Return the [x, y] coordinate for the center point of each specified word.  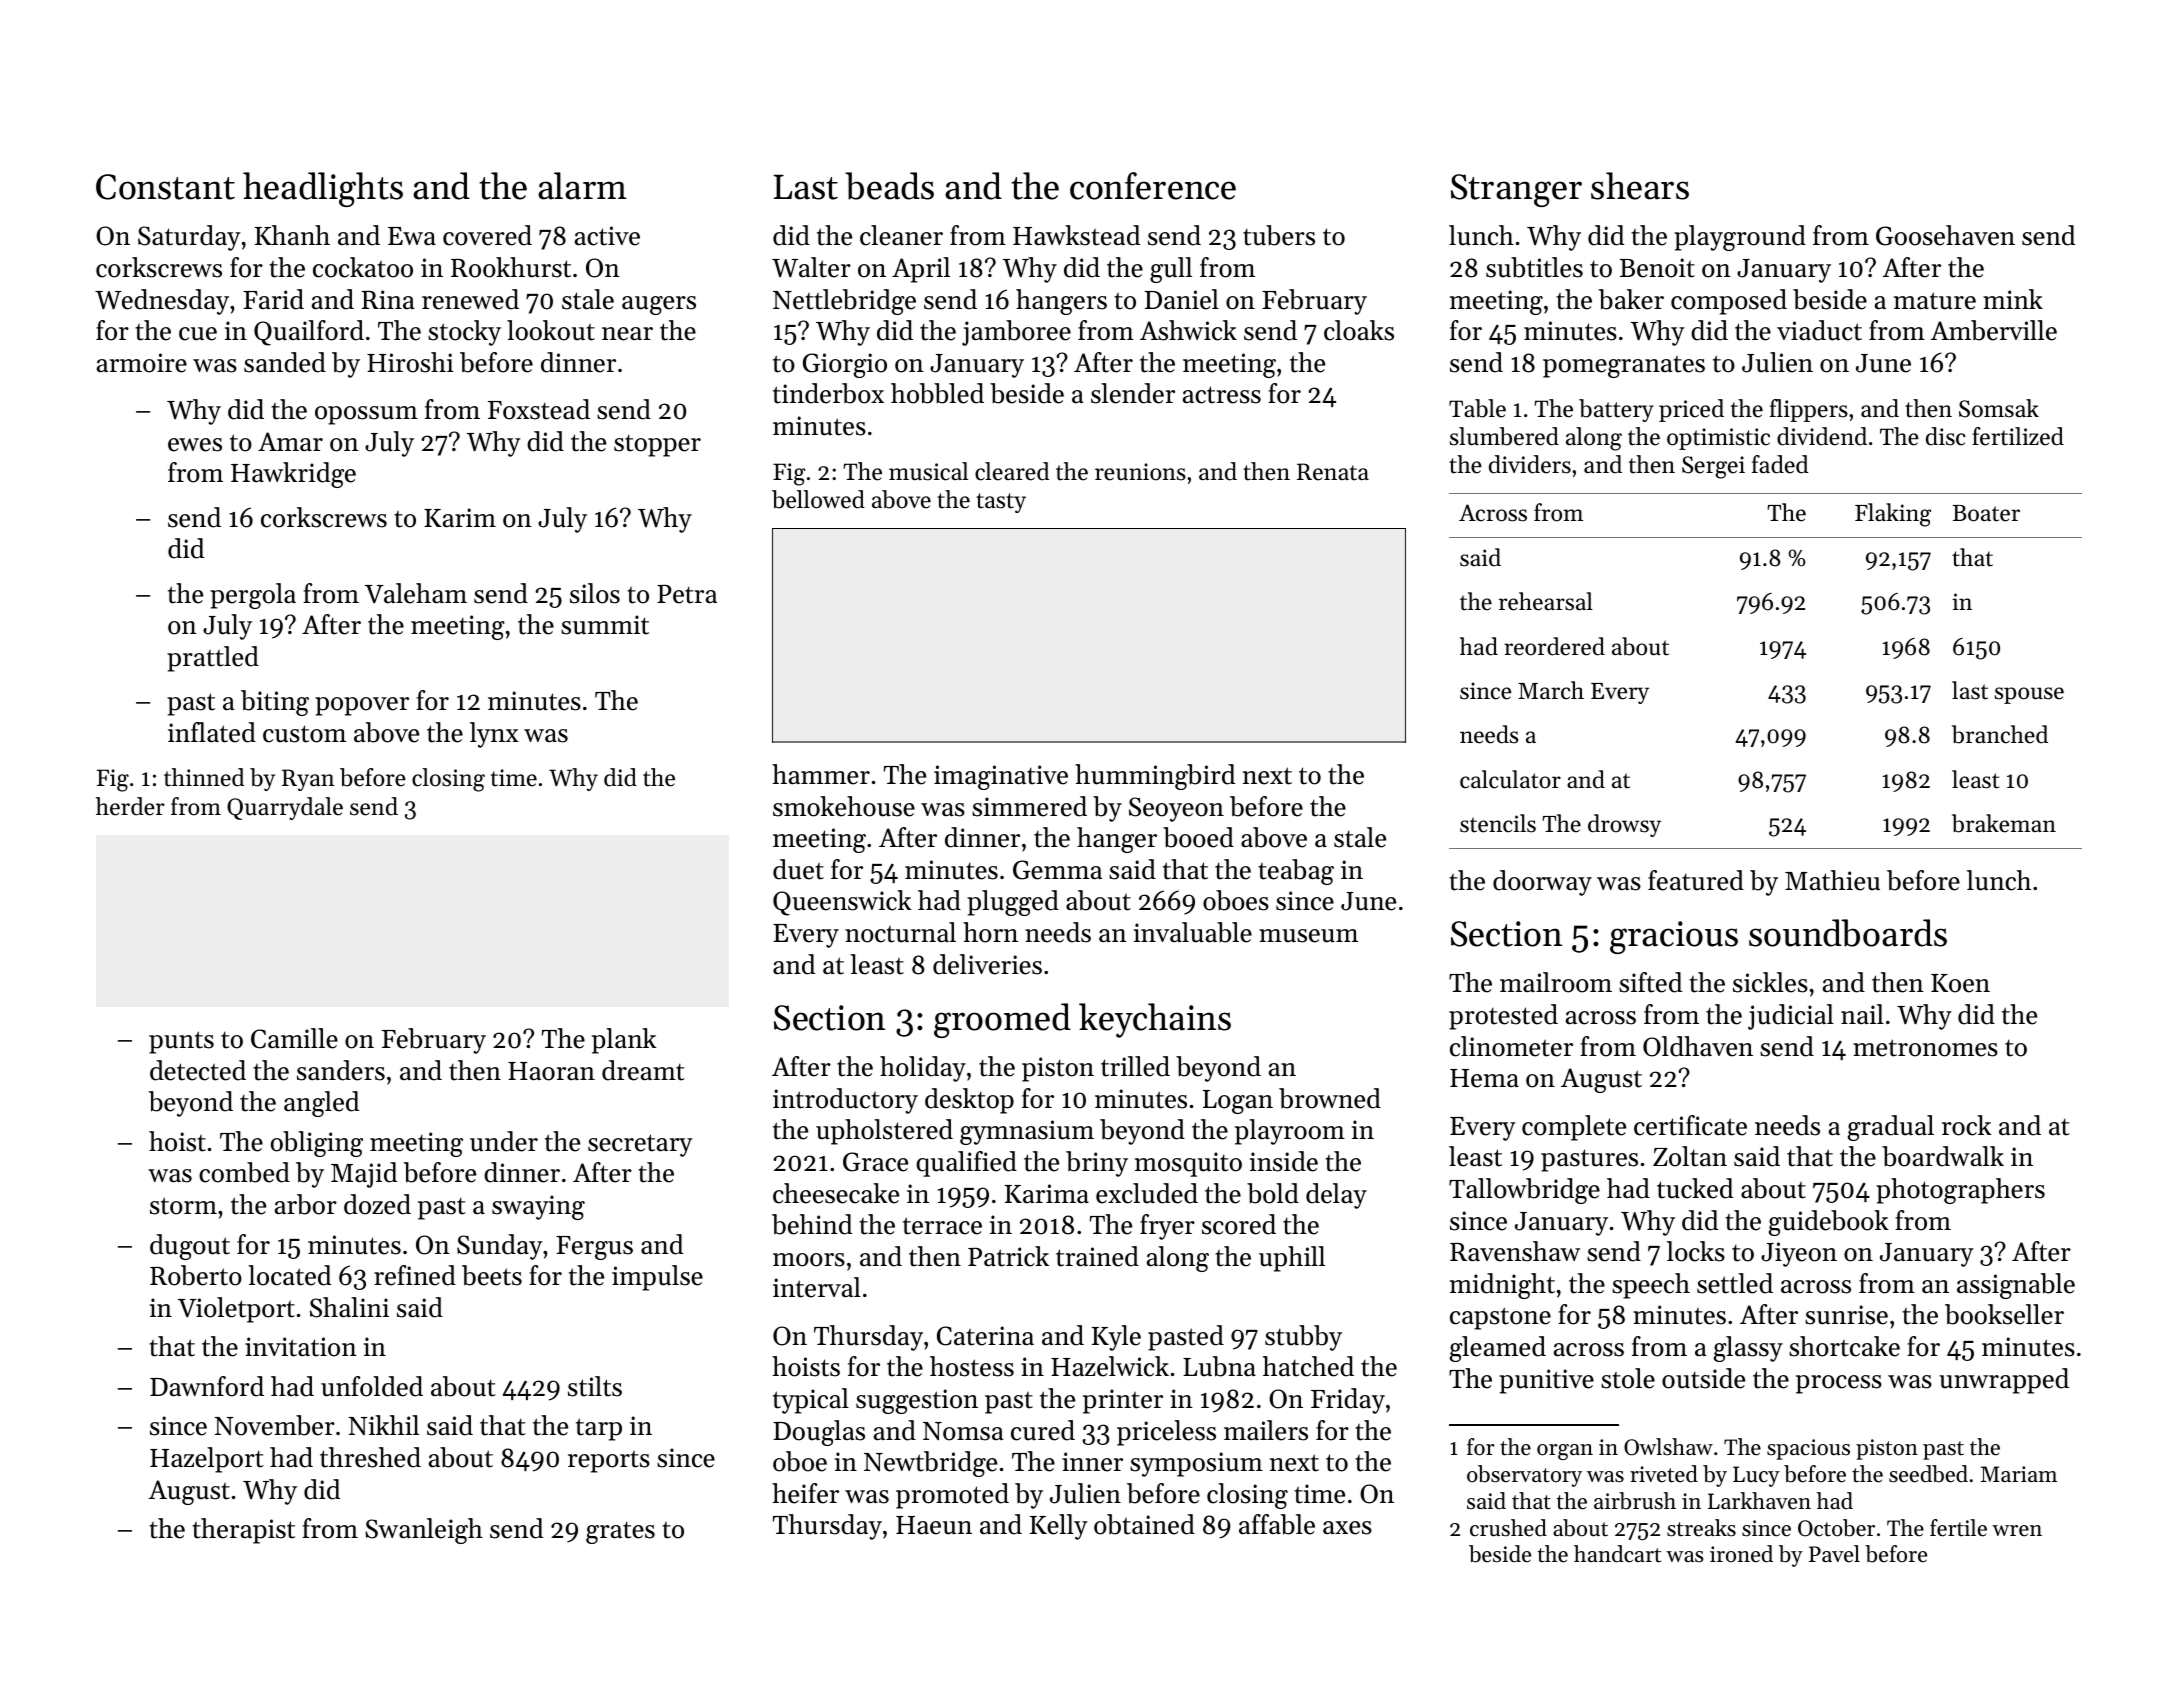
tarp [599, 1429]
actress [1222, 395]
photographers [1960, 1191]
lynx [494, 735]
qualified [966, 1164]
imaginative [1001, 777]
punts [181, 1042]
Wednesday [162, 302]
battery [1616, 410]
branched [2000, 734]
